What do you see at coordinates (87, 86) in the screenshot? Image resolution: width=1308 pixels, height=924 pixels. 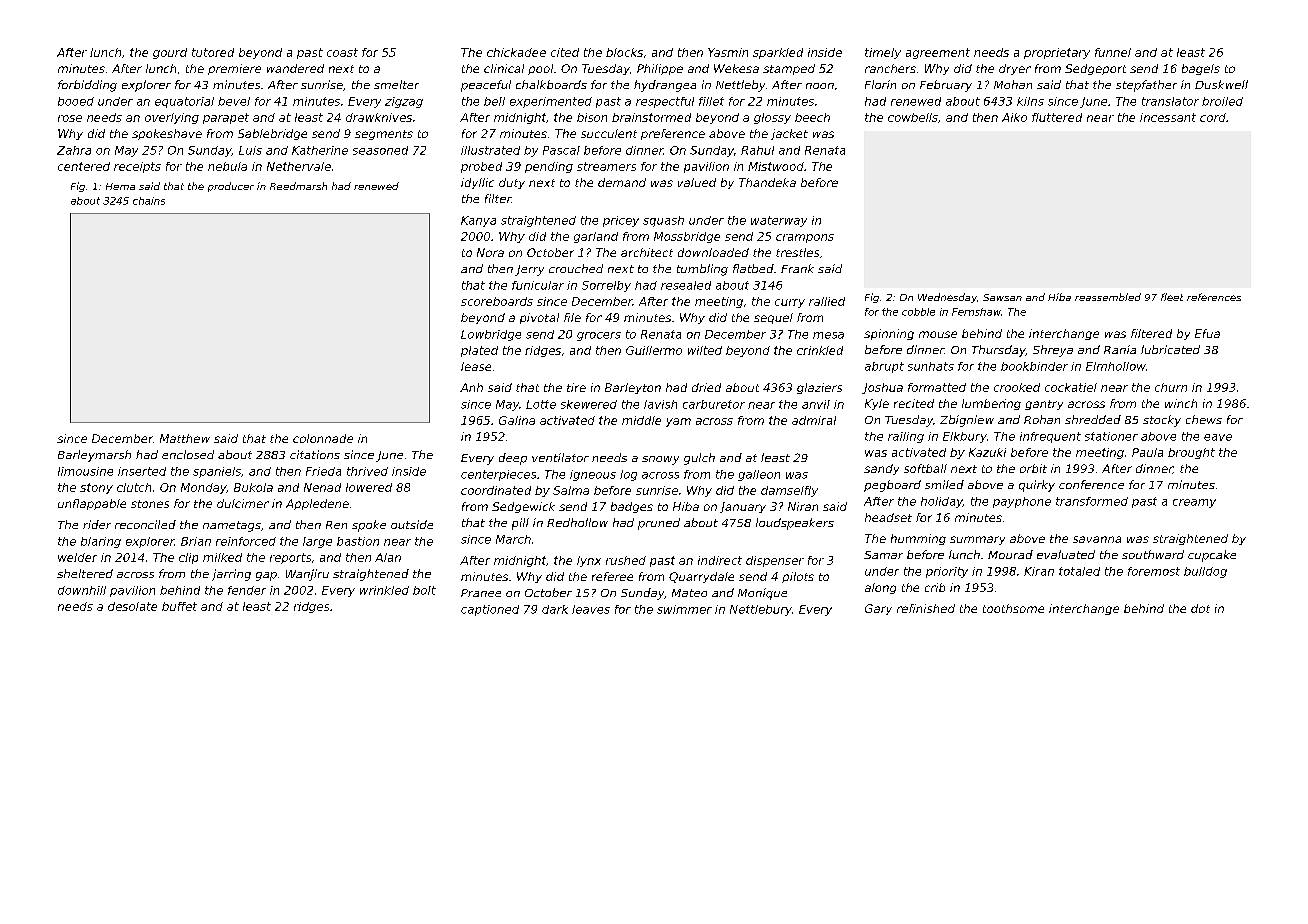 I see `forbidding` at bounding box center [87, 86].
